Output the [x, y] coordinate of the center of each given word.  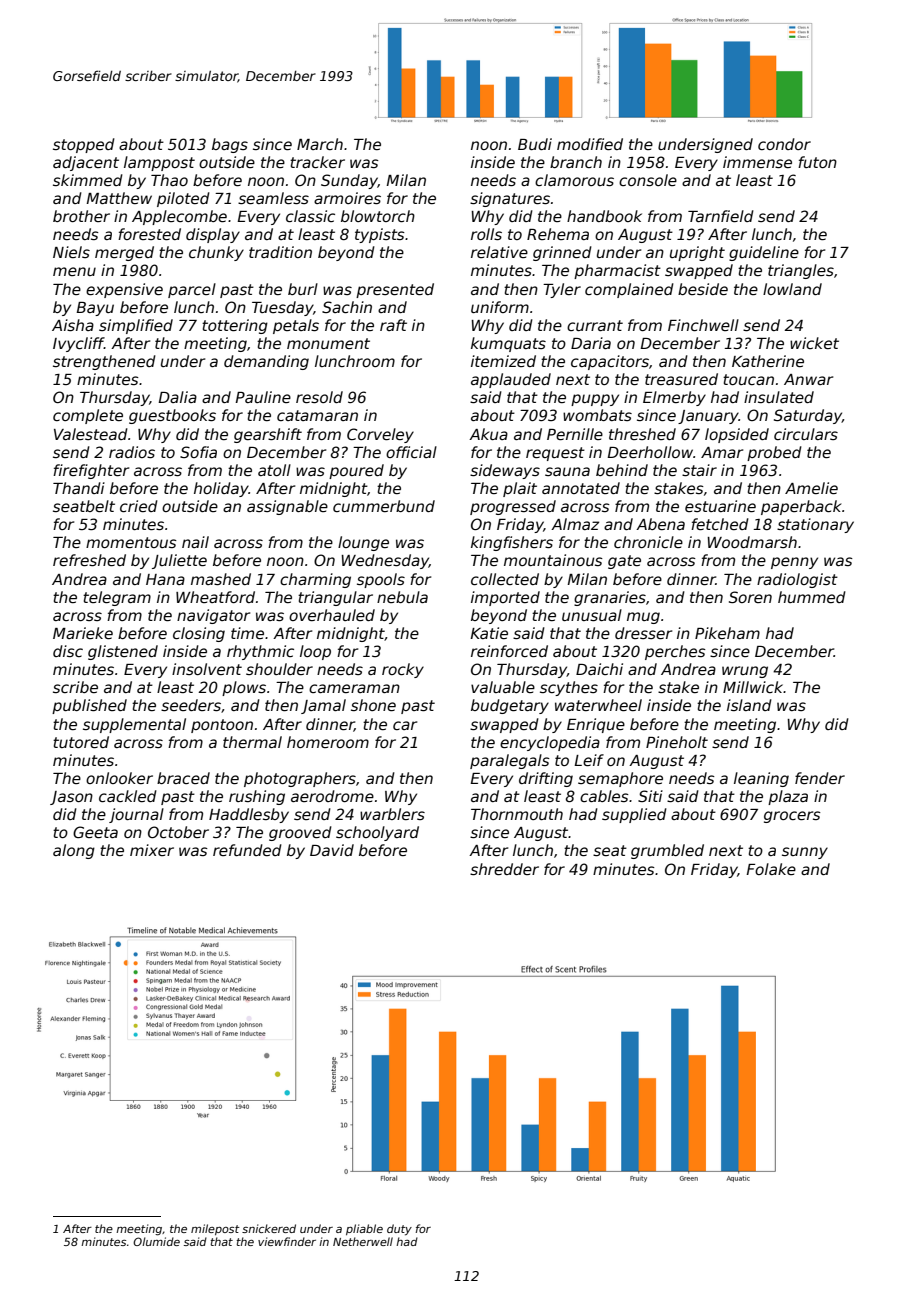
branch [576, 162]
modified [590, 144]
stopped [84, 145]
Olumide [156, 1241]
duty [399, 1230]
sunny [805, 853]
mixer [152, 850]
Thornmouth [517, 814]
